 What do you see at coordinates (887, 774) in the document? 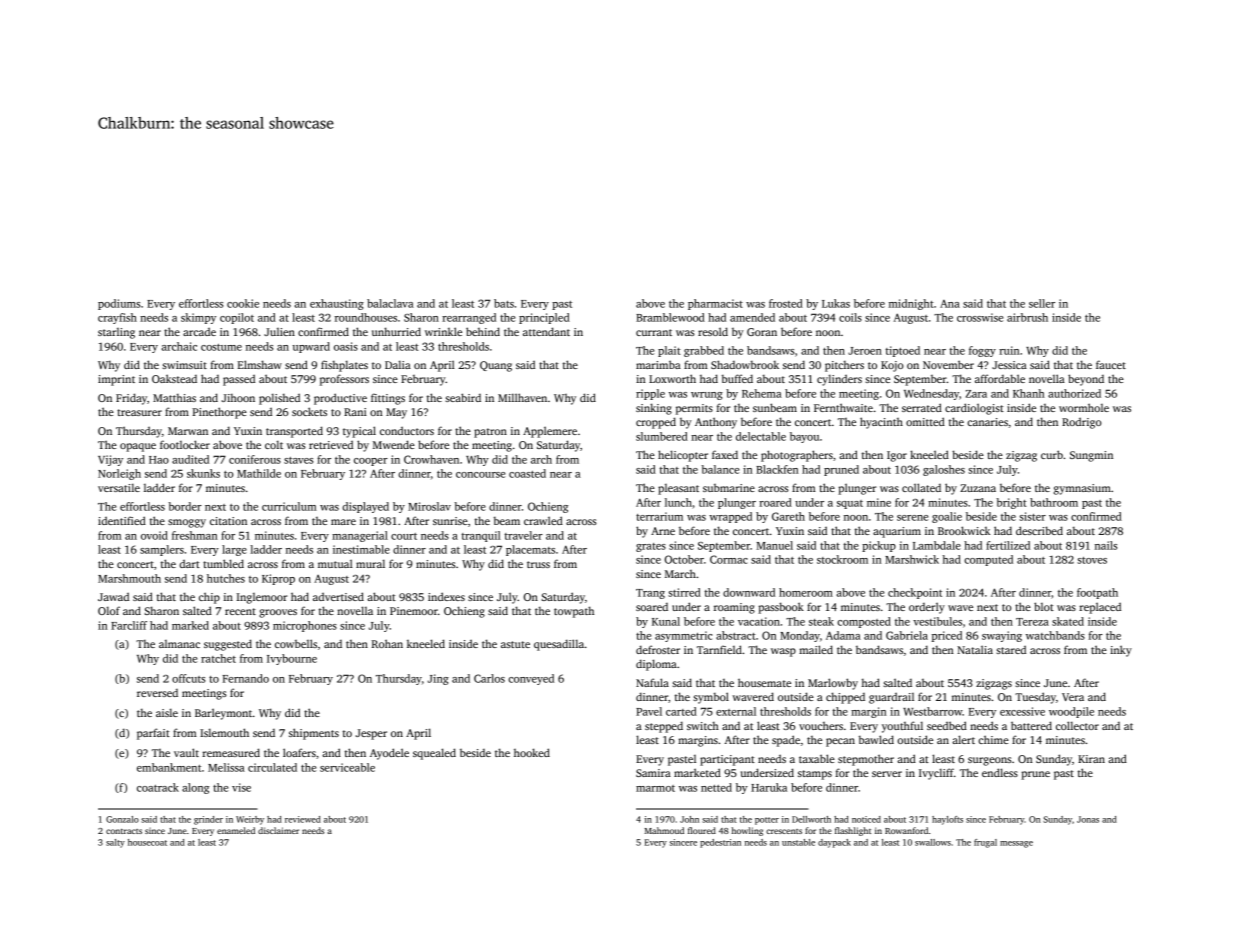
I see `server` at bounding box center [887, 774].
